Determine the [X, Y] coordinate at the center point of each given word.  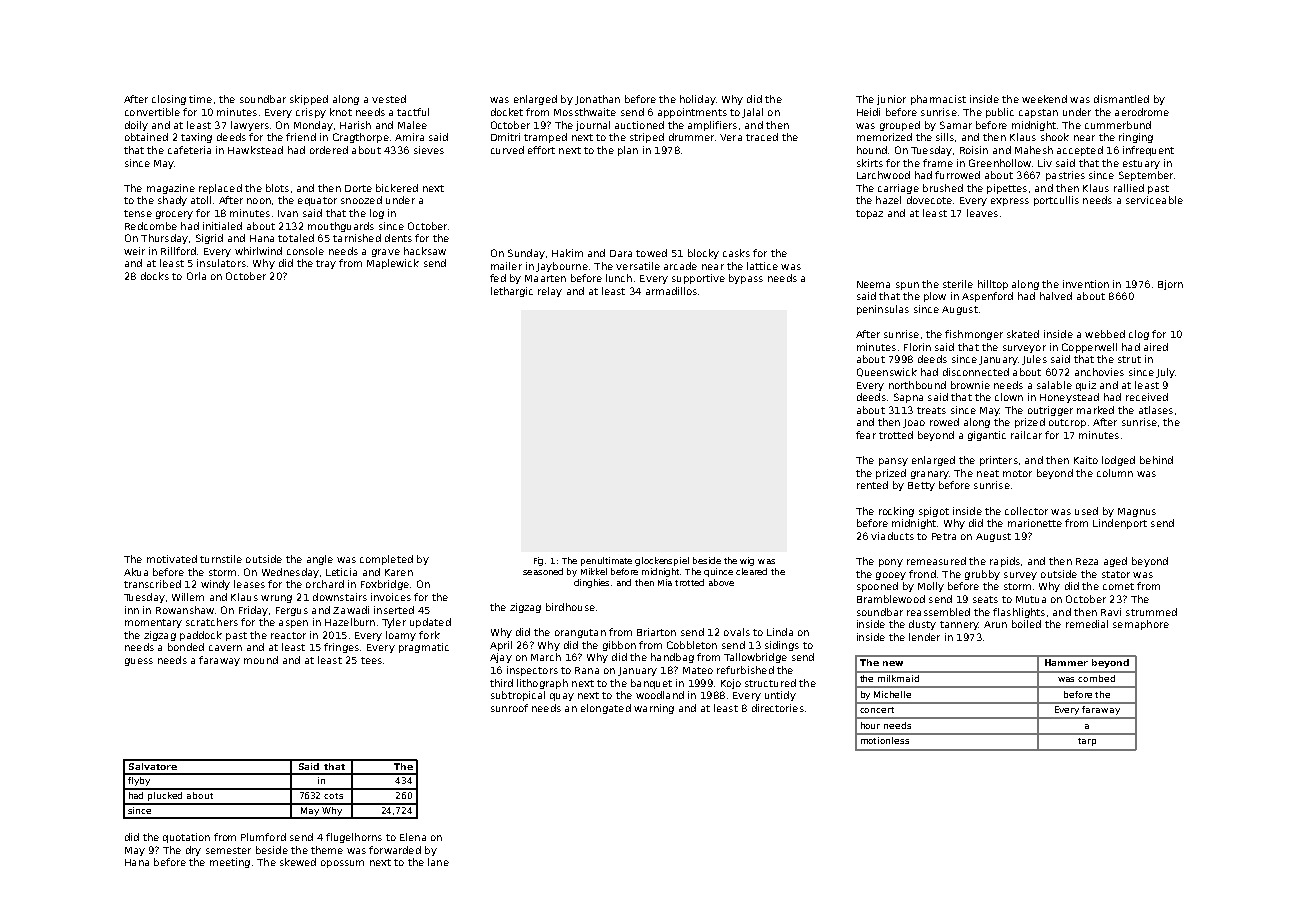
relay [550, 292]
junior [891, 100]
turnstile [221, 559]
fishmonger [974, 335]
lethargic [512, 292]
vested [389, 99]
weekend [1044, 99]
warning [654, 709]
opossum [342, 864]
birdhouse [570, 607]
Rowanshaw [185, 610]
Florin [917, 347]
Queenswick [887, 372]
